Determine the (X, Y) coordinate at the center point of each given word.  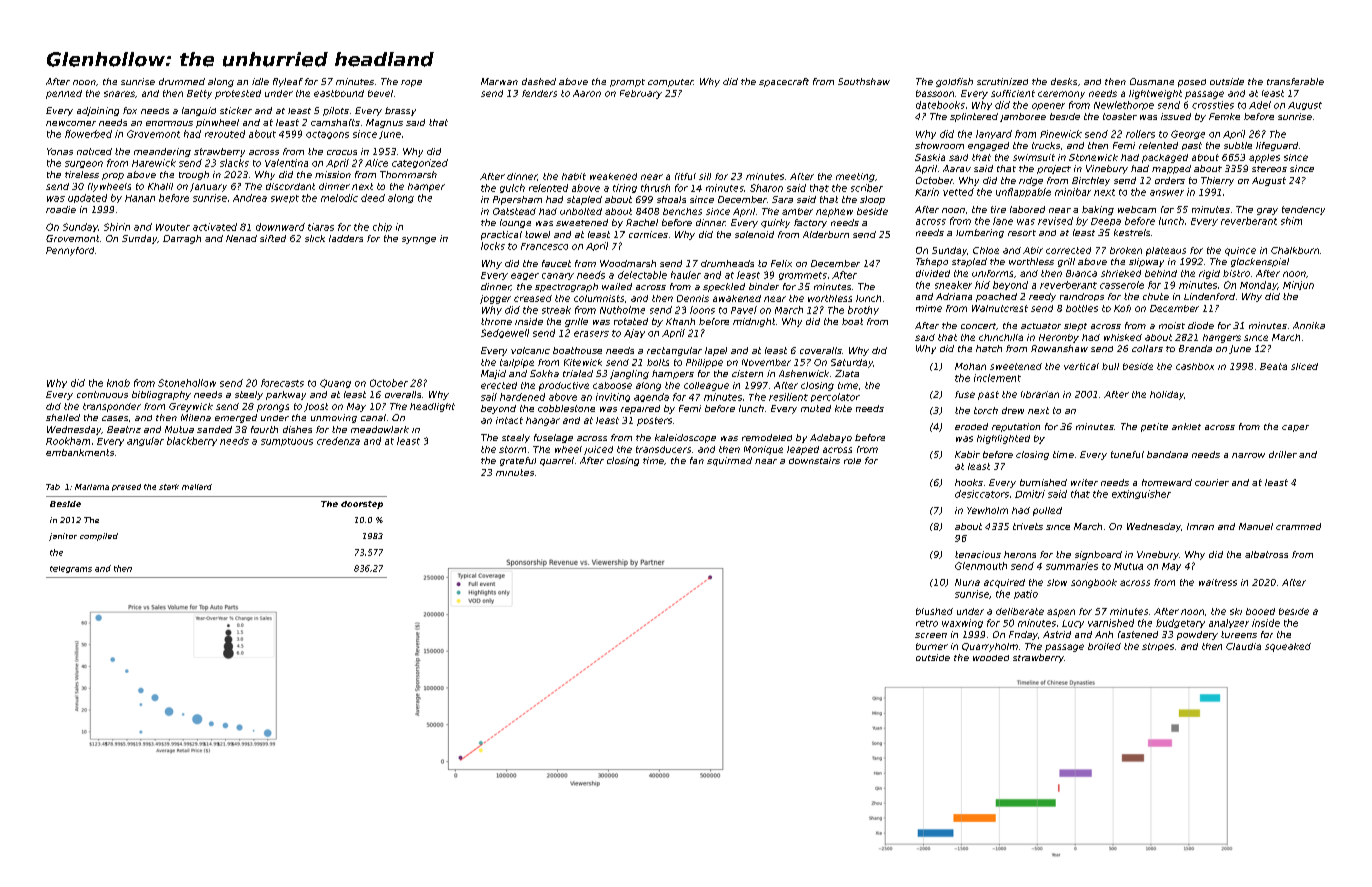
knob (118, 383)
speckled (724, 287)
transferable (1295, 81)
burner (932, 646)
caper (1295, 428)
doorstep (362, 505)
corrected (1068, 250)
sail (489, 397)
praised (126, 487)
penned (64, 94)
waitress (1218, 582)
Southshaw (864, 81)
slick (315, 238)
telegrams (71, 569)
